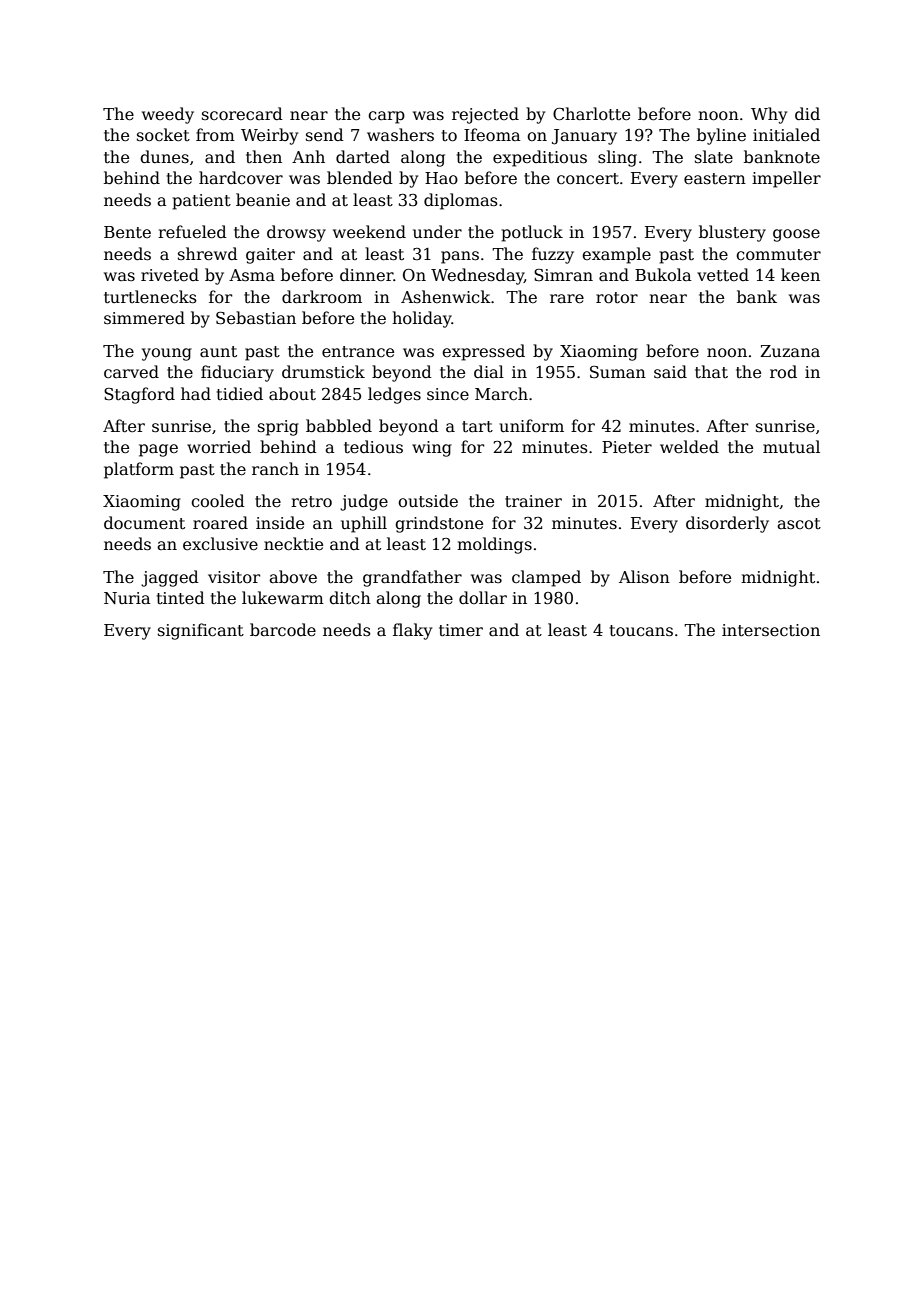 This screenshot has width=924, height=1308. Describe the element at coordinates (689, 447) in the screenshot. I see `welded` at that location.
